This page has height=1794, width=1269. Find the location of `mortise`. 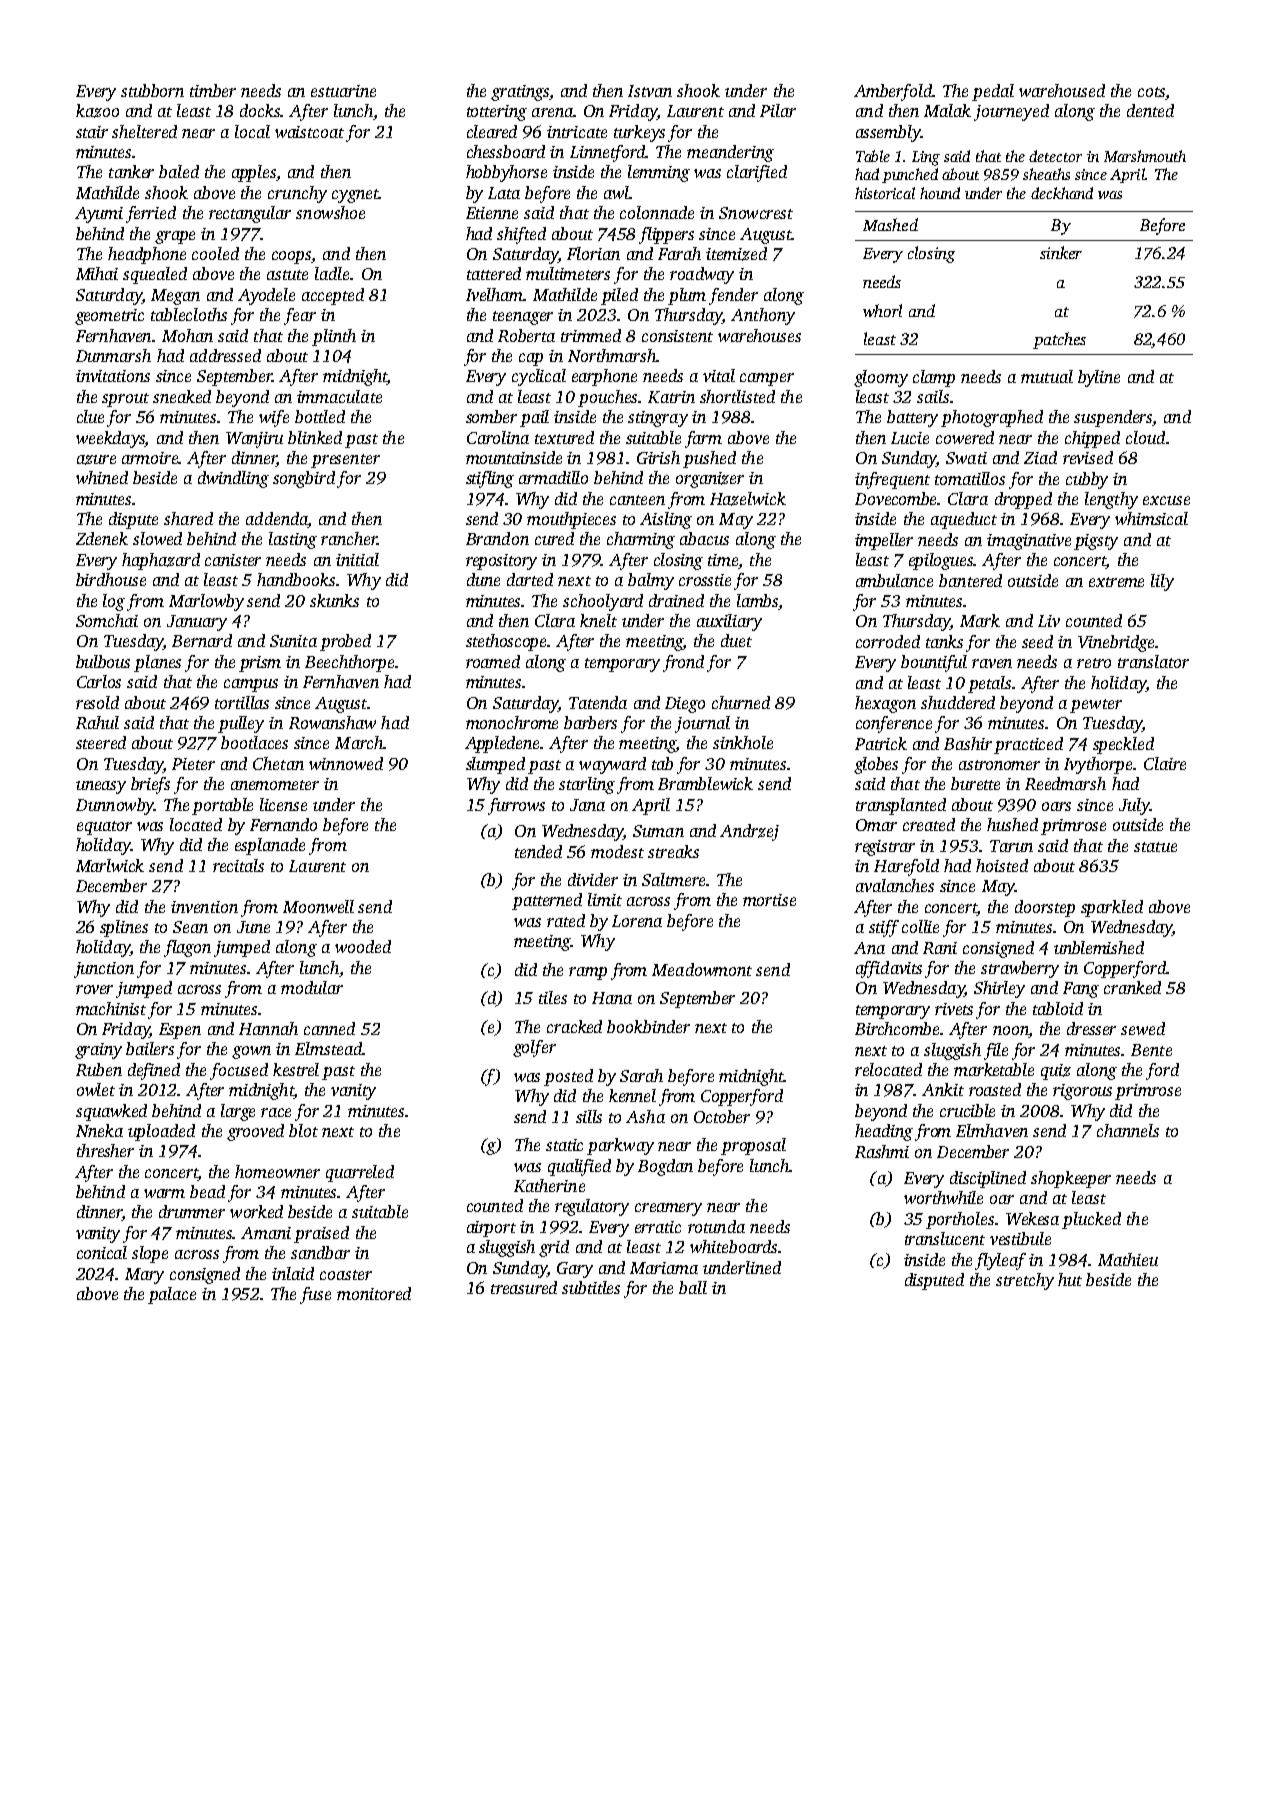

mortise is located at coordinates (769, 900).
